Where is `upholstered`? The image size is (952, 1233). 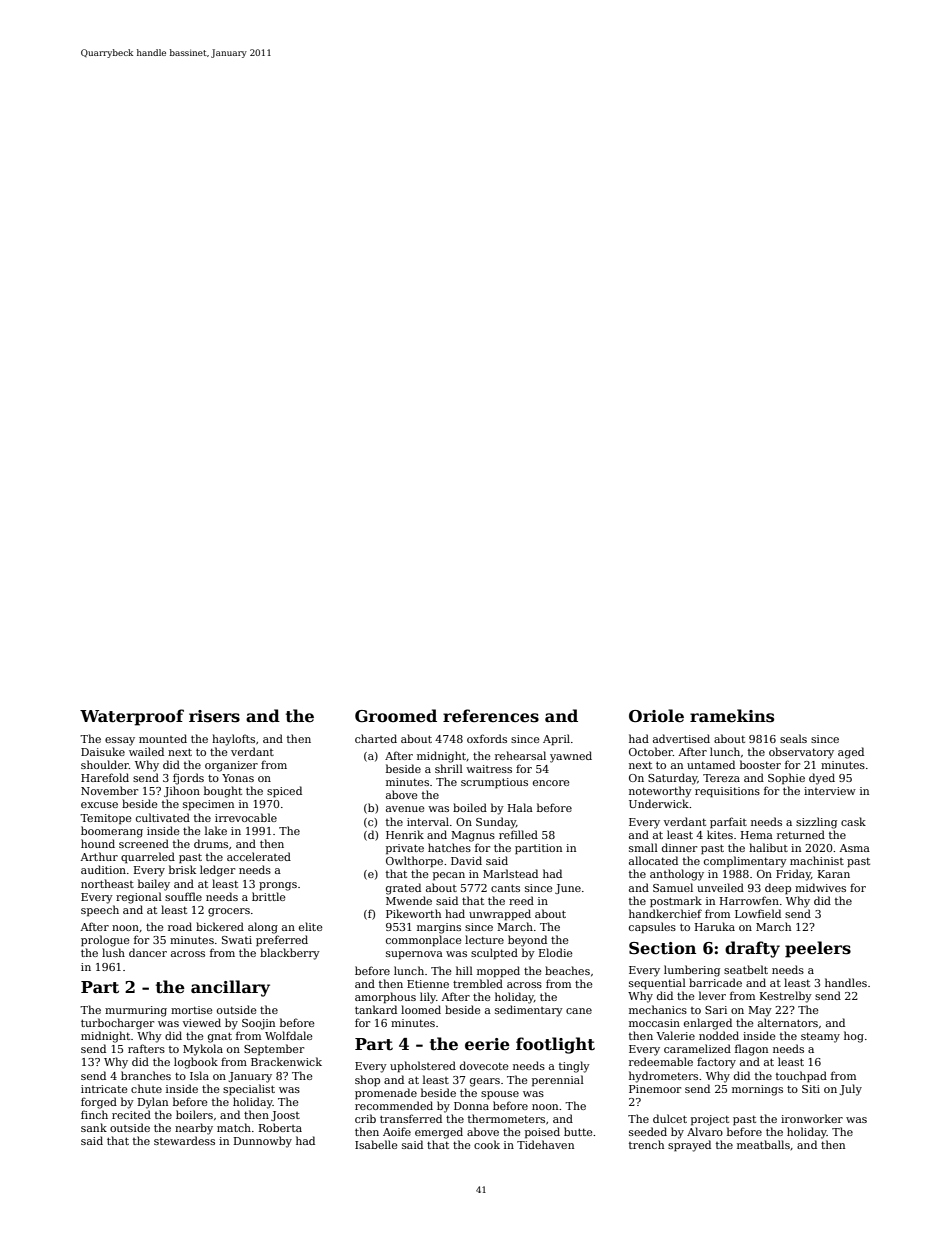 upholstered is located at coordinates (423, 1067).
